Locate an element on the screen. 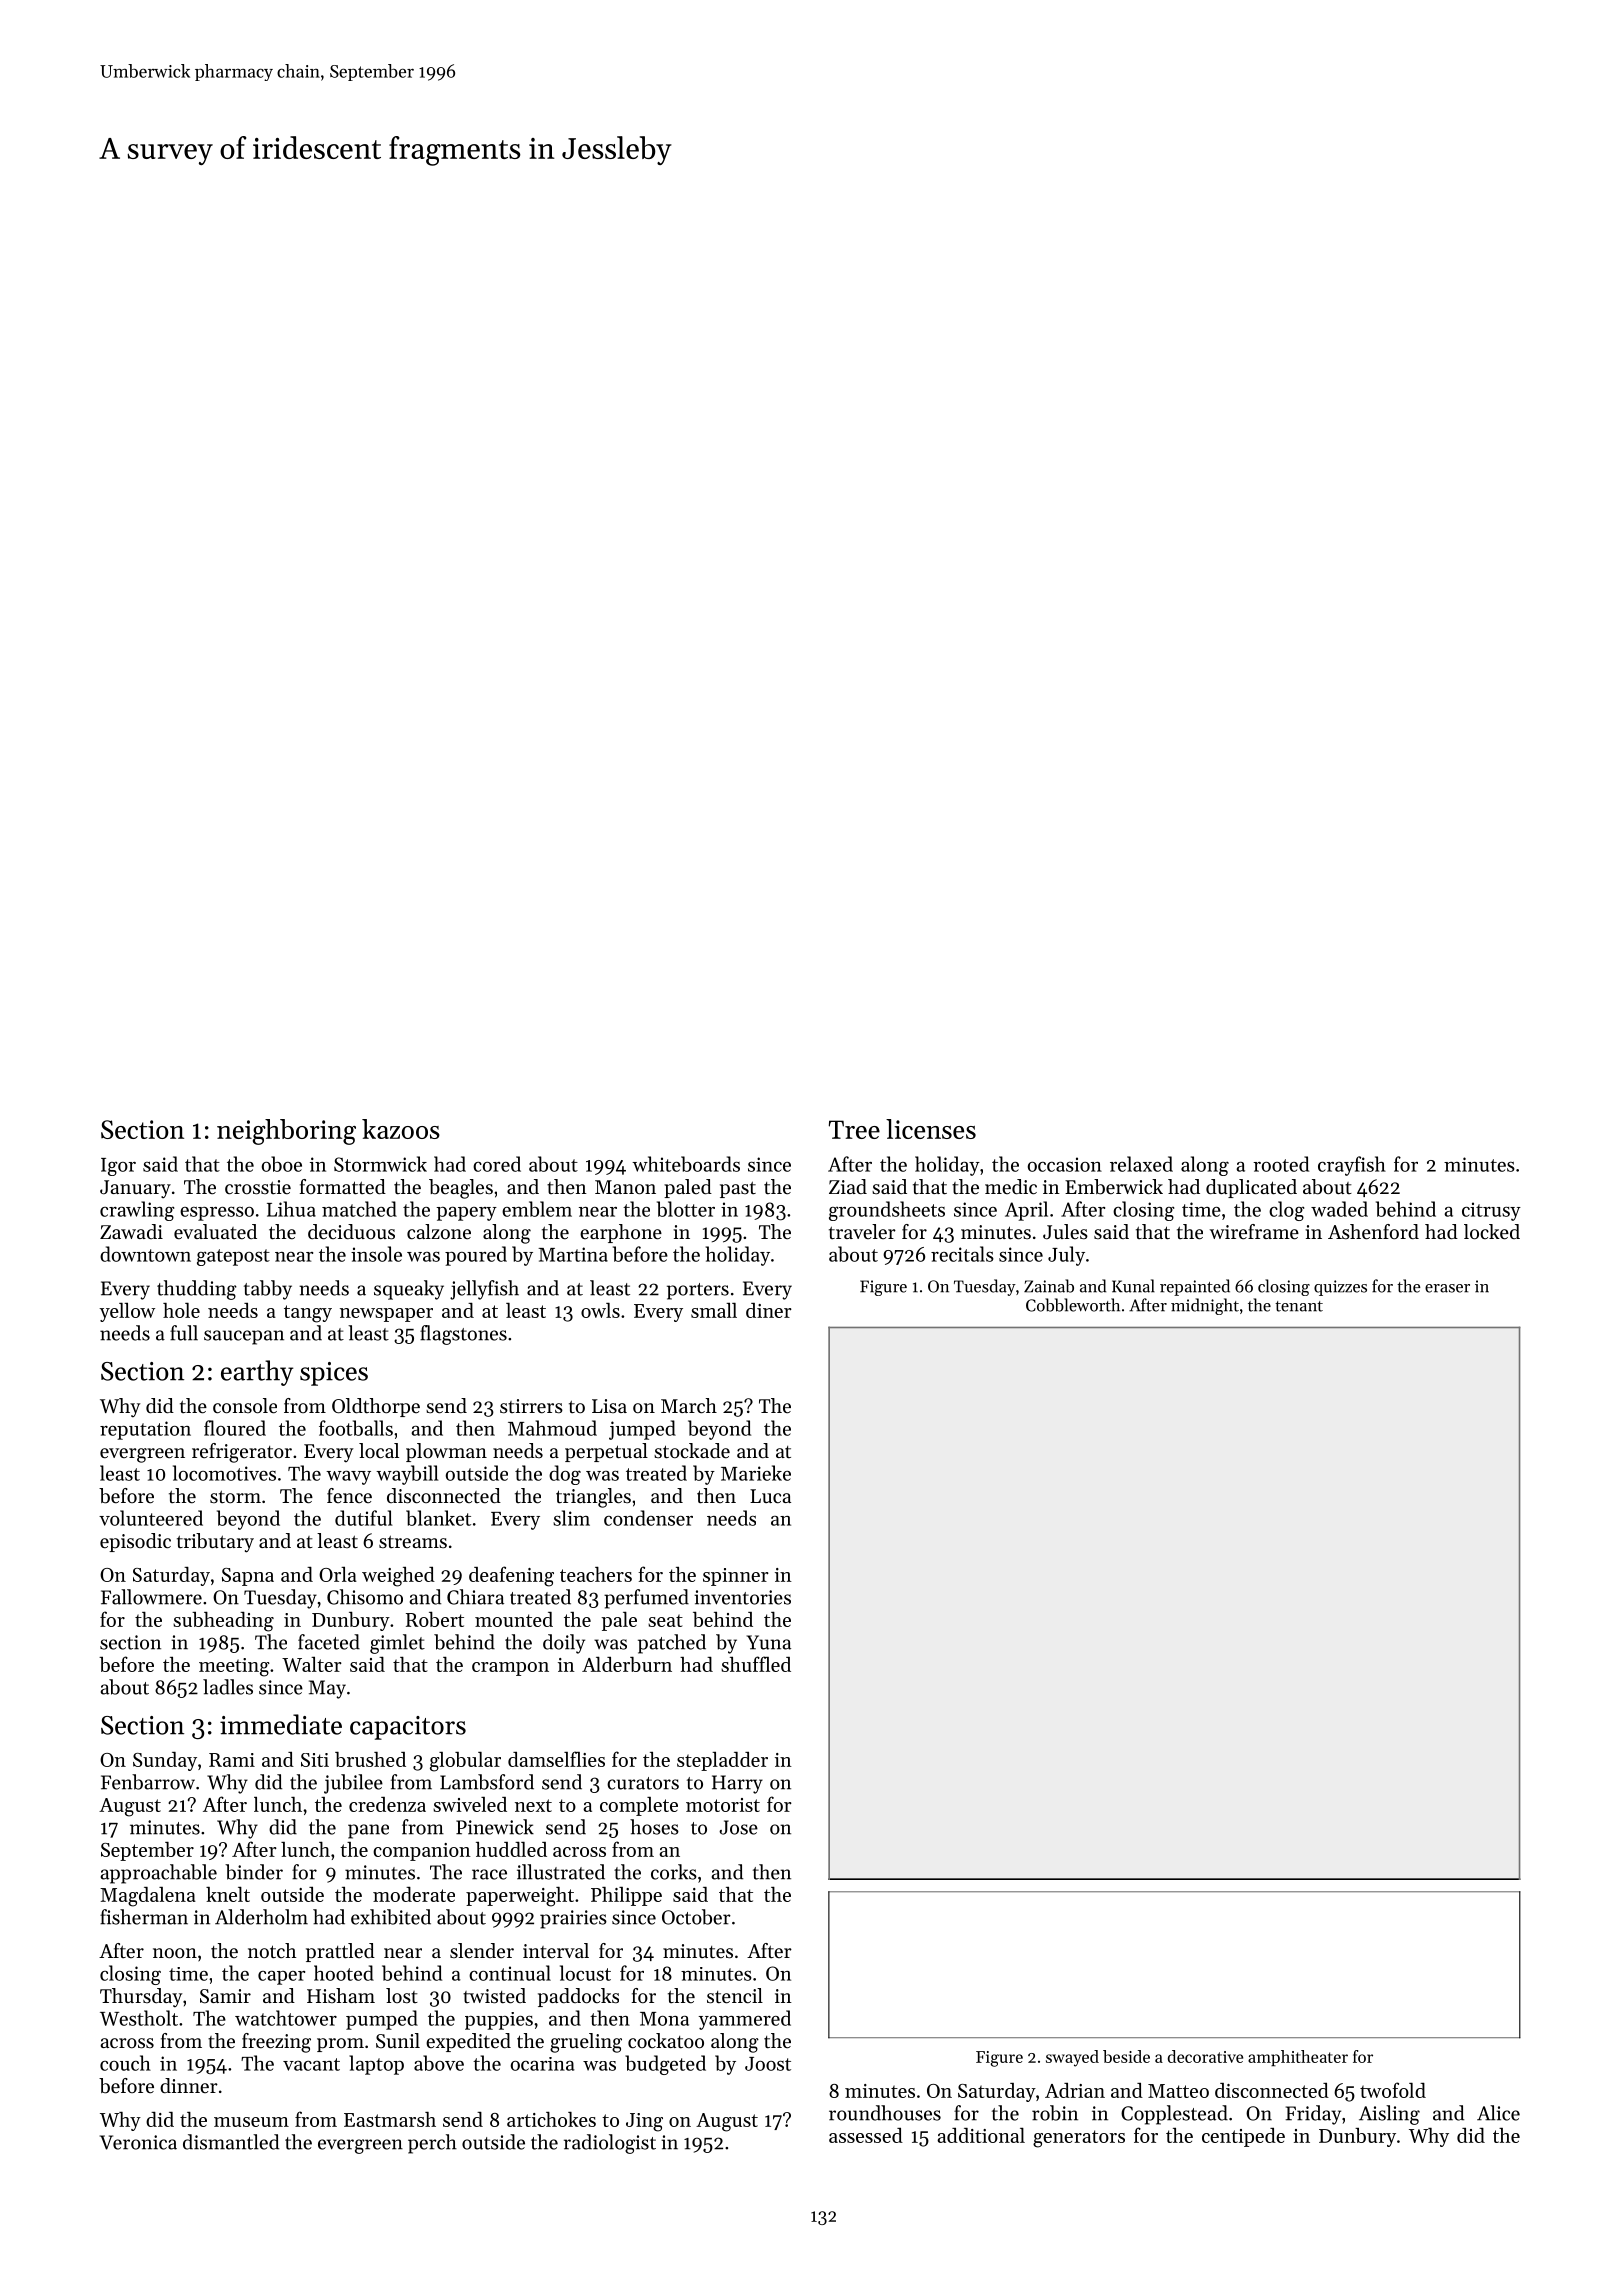 The width and height of the screenshot is (1620, 2292). crampon is located at coordinates (510, 1669).
